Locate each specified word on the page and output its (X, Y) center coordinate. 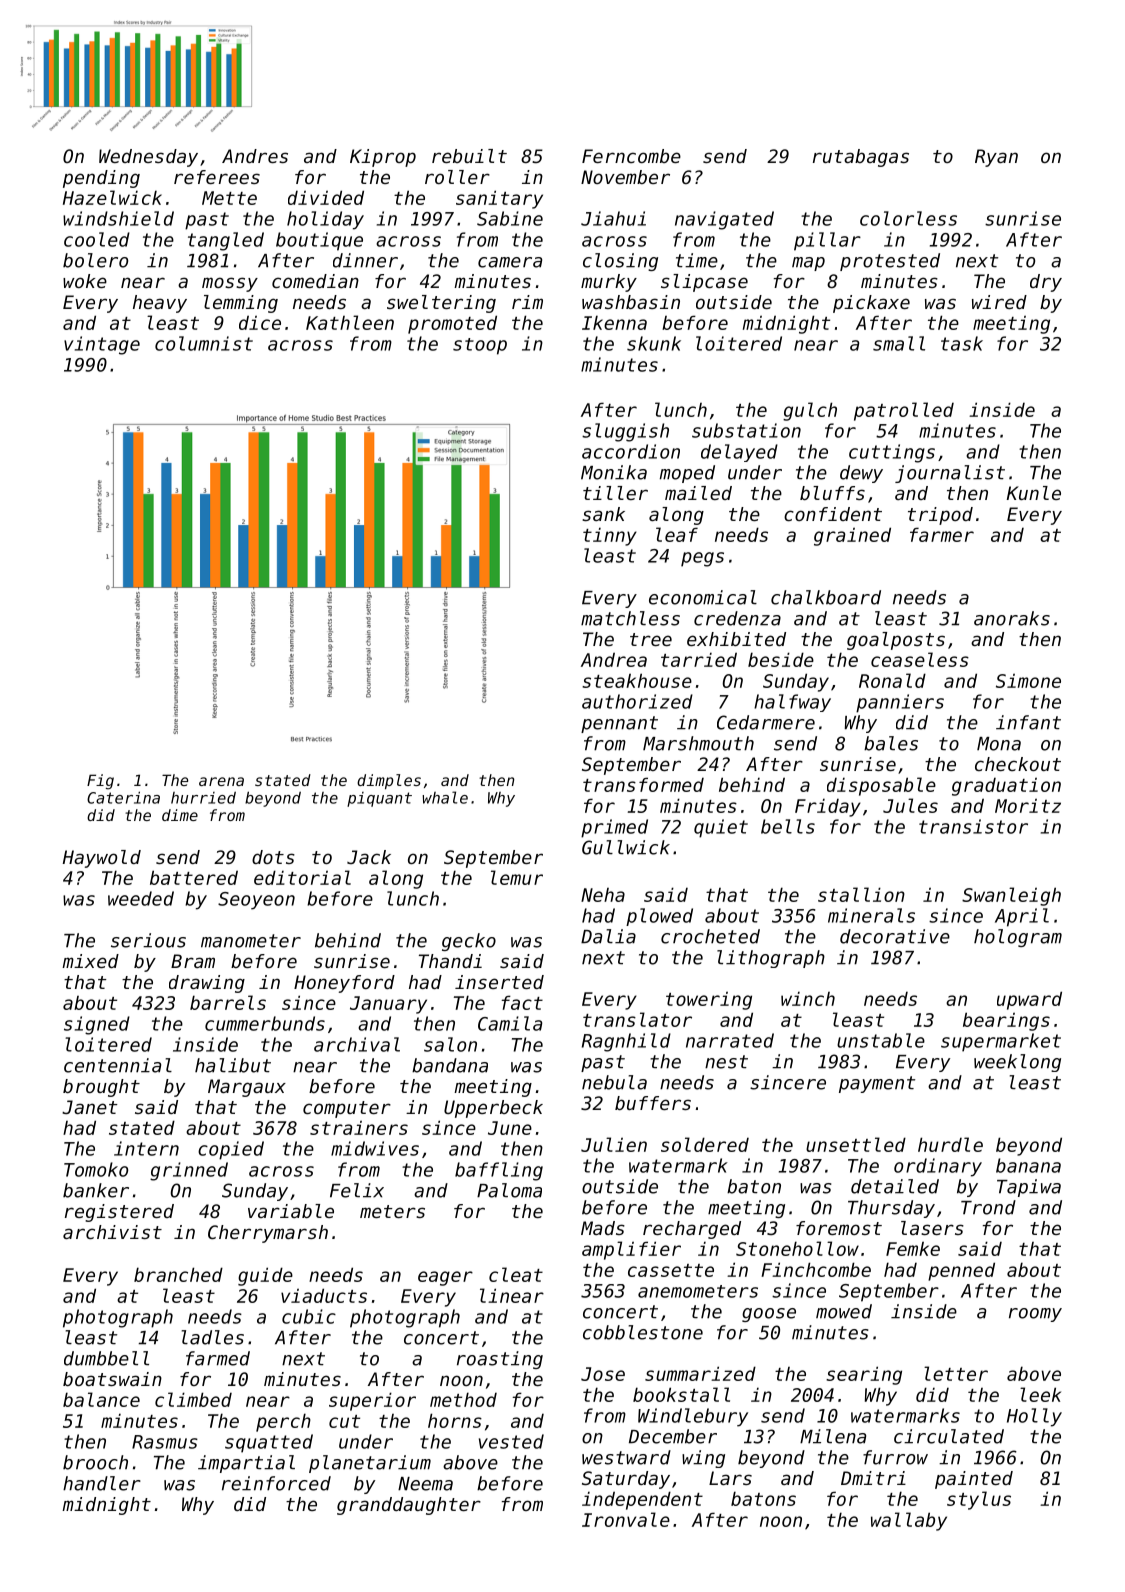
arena (221, 781)
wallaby (909, 1521)
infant (1028, 722)
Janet (89, 1107)
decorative (895, 936)
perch (283, 1422)
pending (101, 179)
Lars (730, 1478)
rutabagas (861, 158)
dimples (389, 781)
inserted (499, 982)
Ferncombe (631, 156)
